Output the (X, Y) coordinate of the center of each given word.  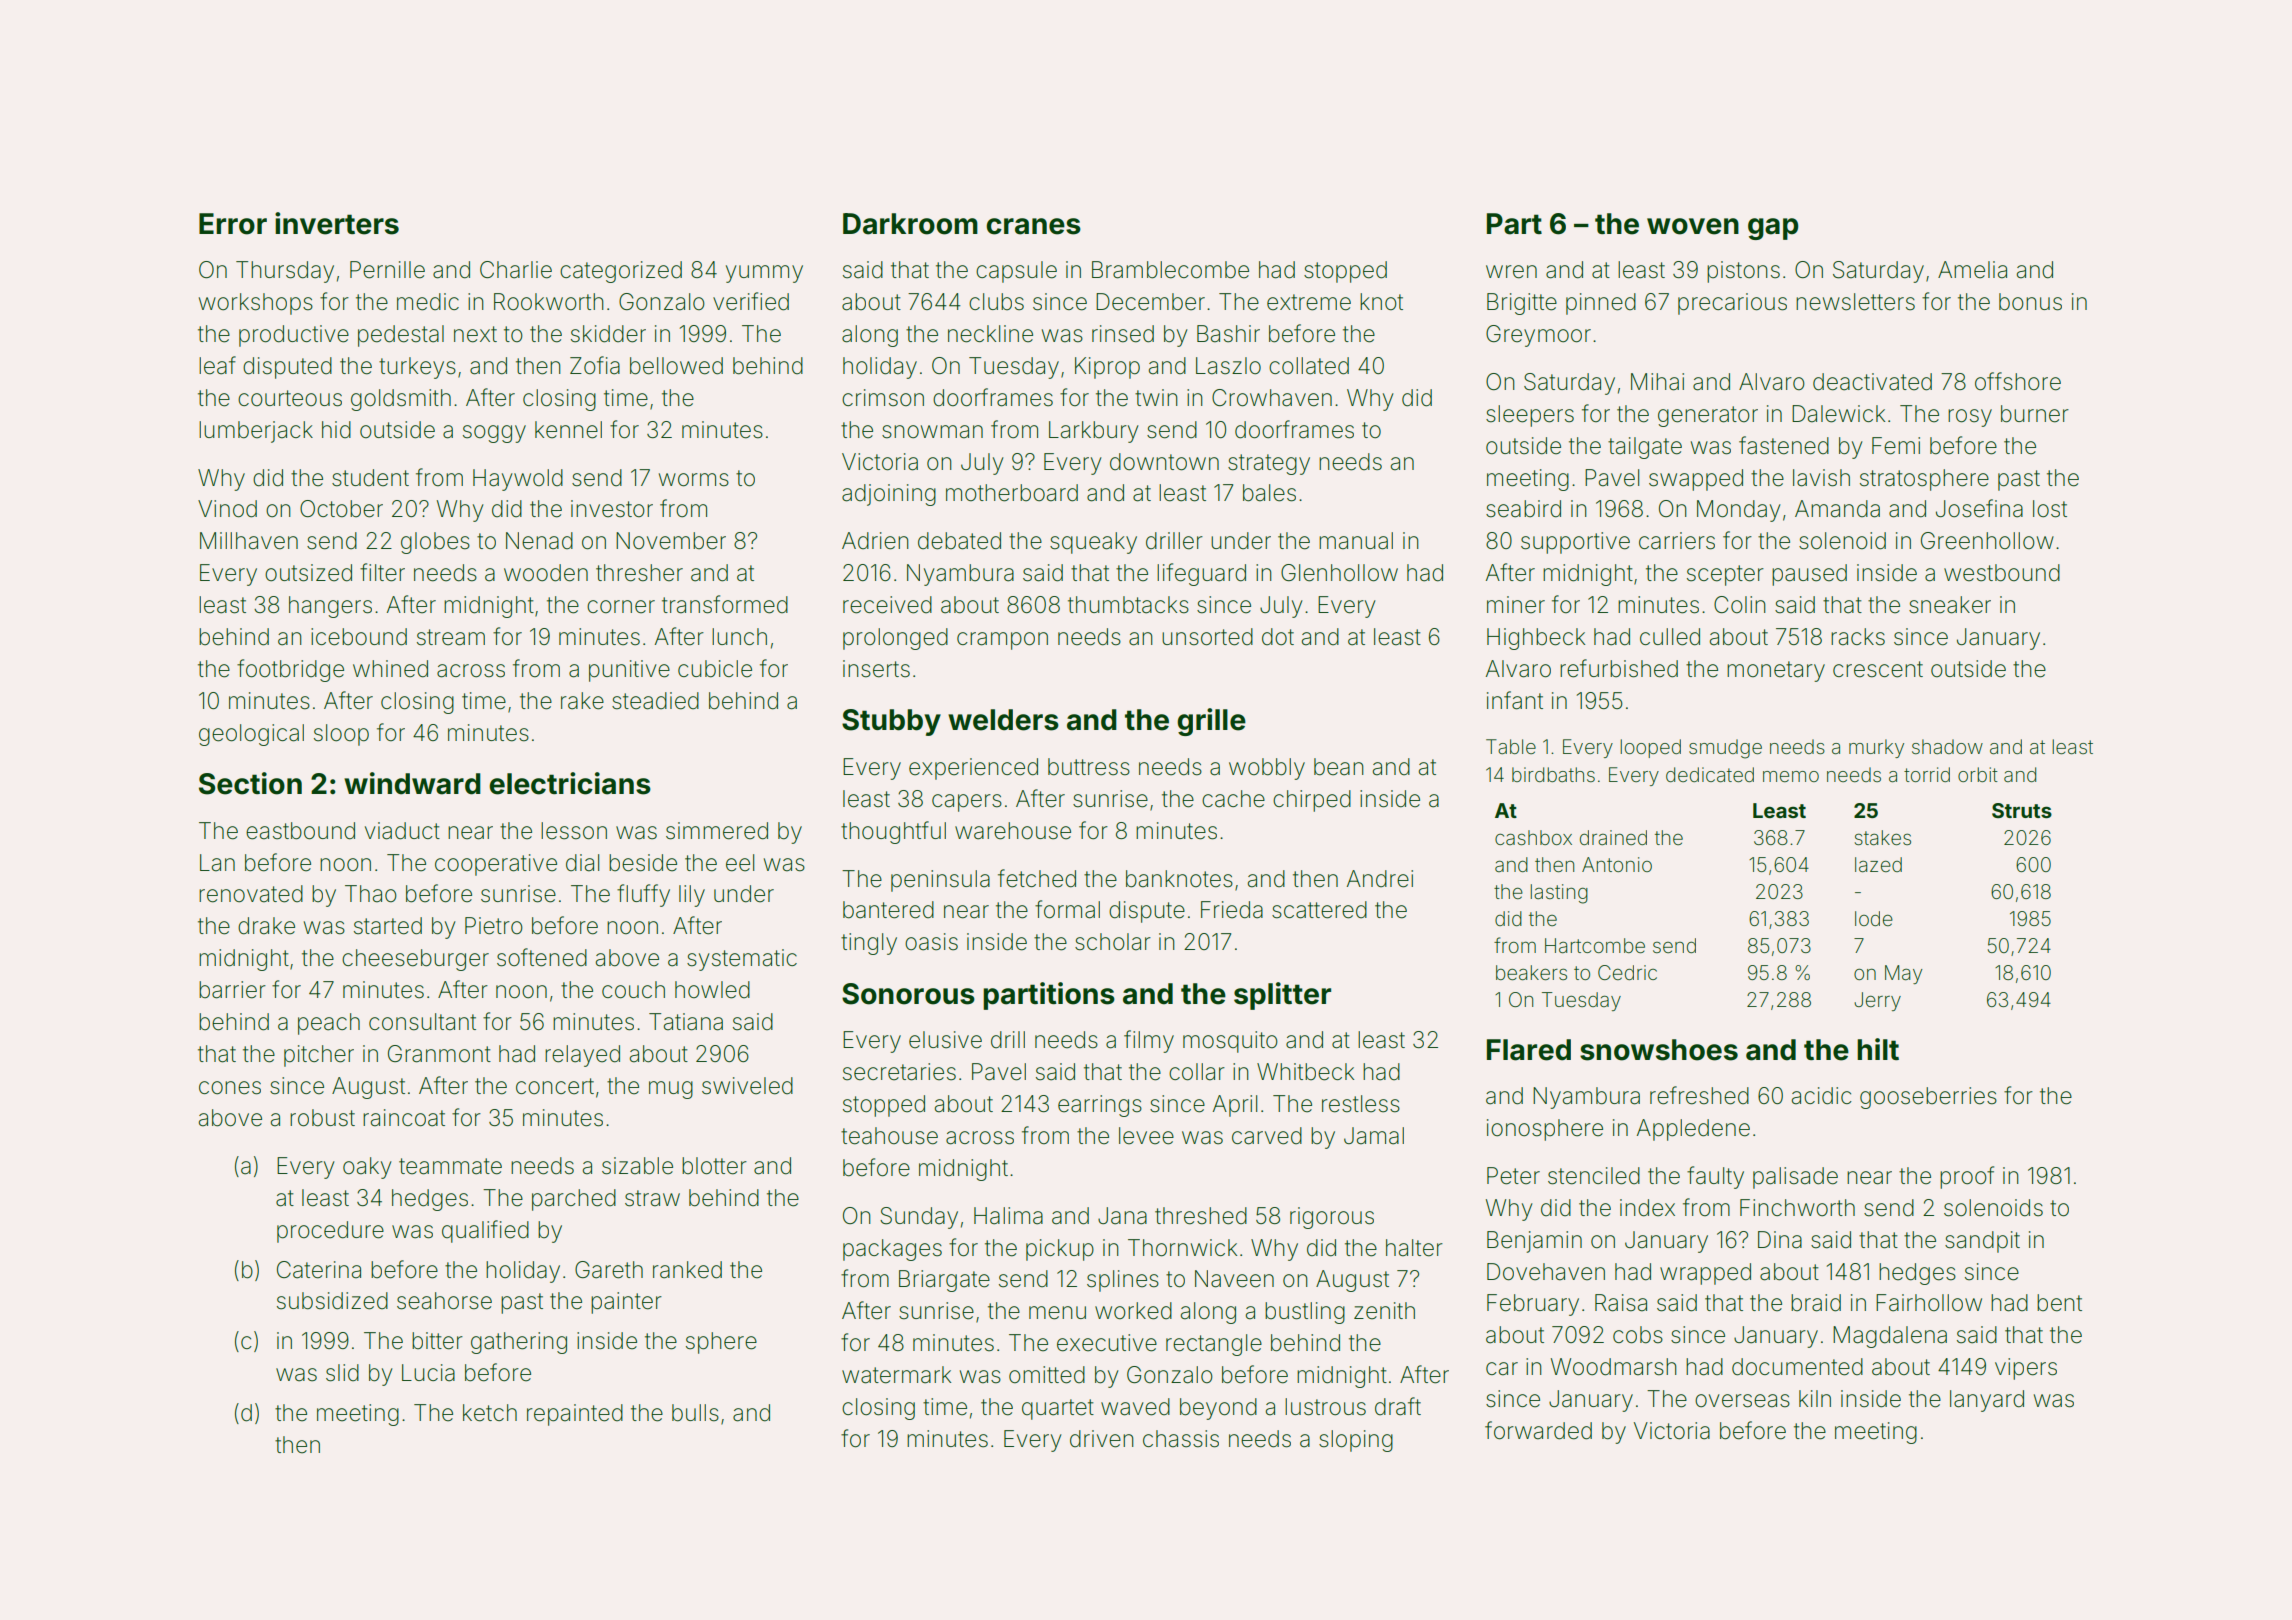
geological (251, 735)
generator (1708, 416)
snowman (932, 432)
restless (1361, 1104)
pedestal (401, 336)
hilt (1878, 1049)
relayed (582, 1056)
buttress (1089, 767)
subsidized (332, 1301)
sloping (1356, 1441)
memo (1791, 776)
